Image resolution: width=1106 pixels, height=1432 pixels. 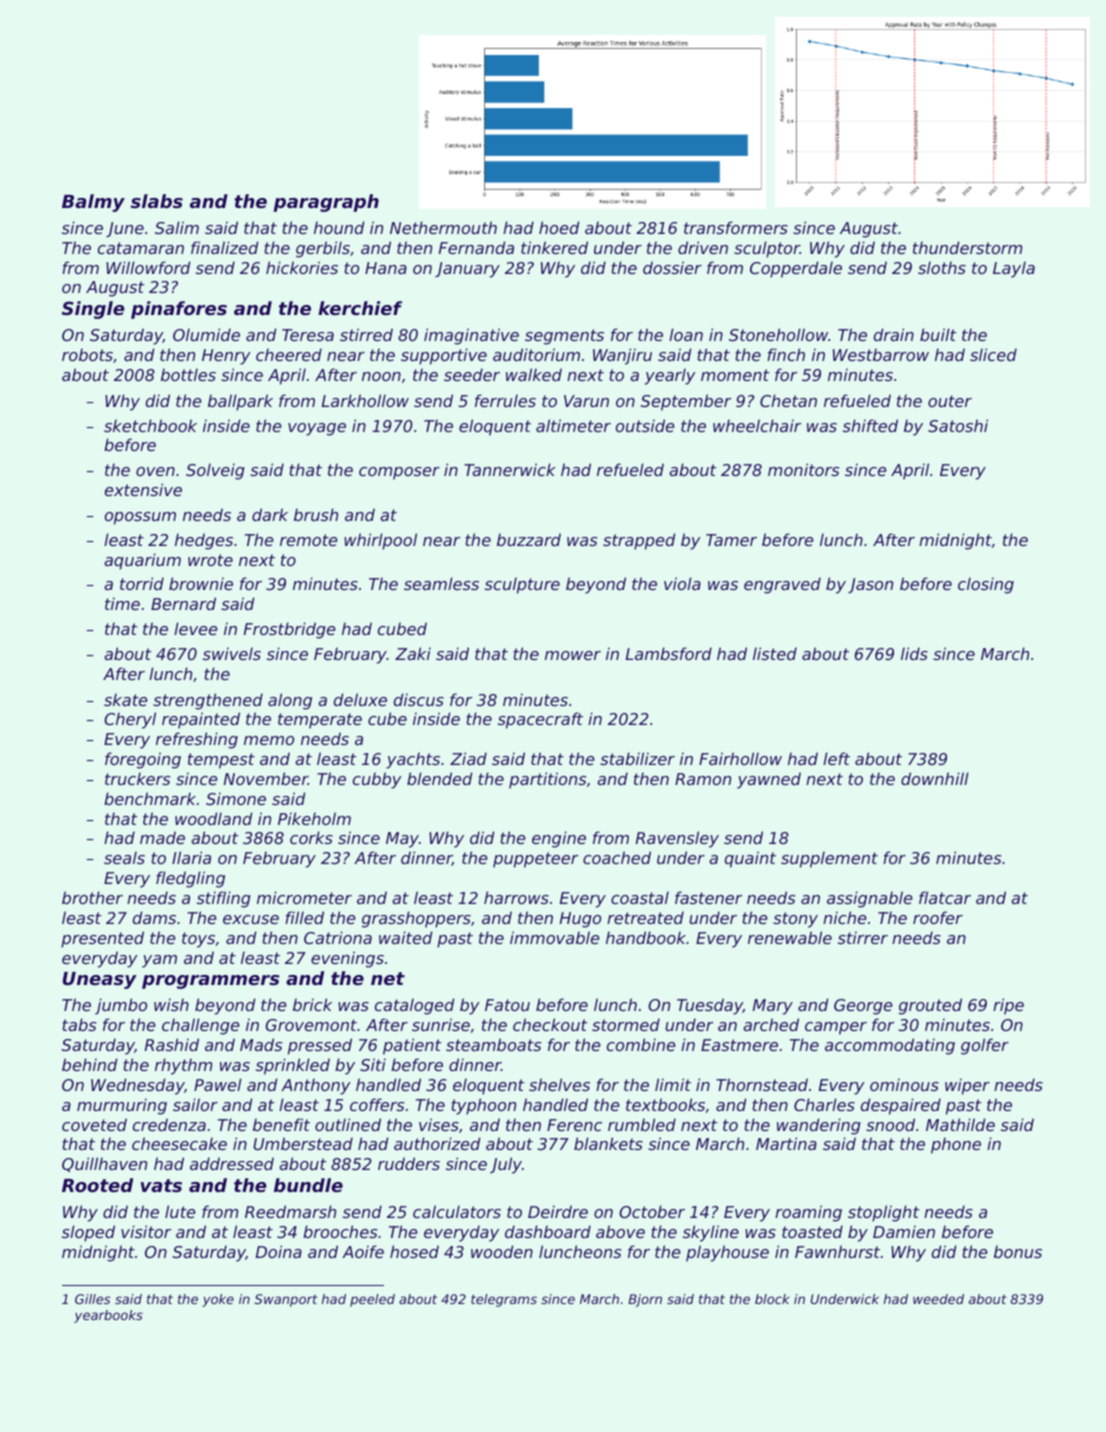 What do you see at coordinates (836, 1028) in the screenshot?
I see `camper` at bounding box center [836, 1028].
